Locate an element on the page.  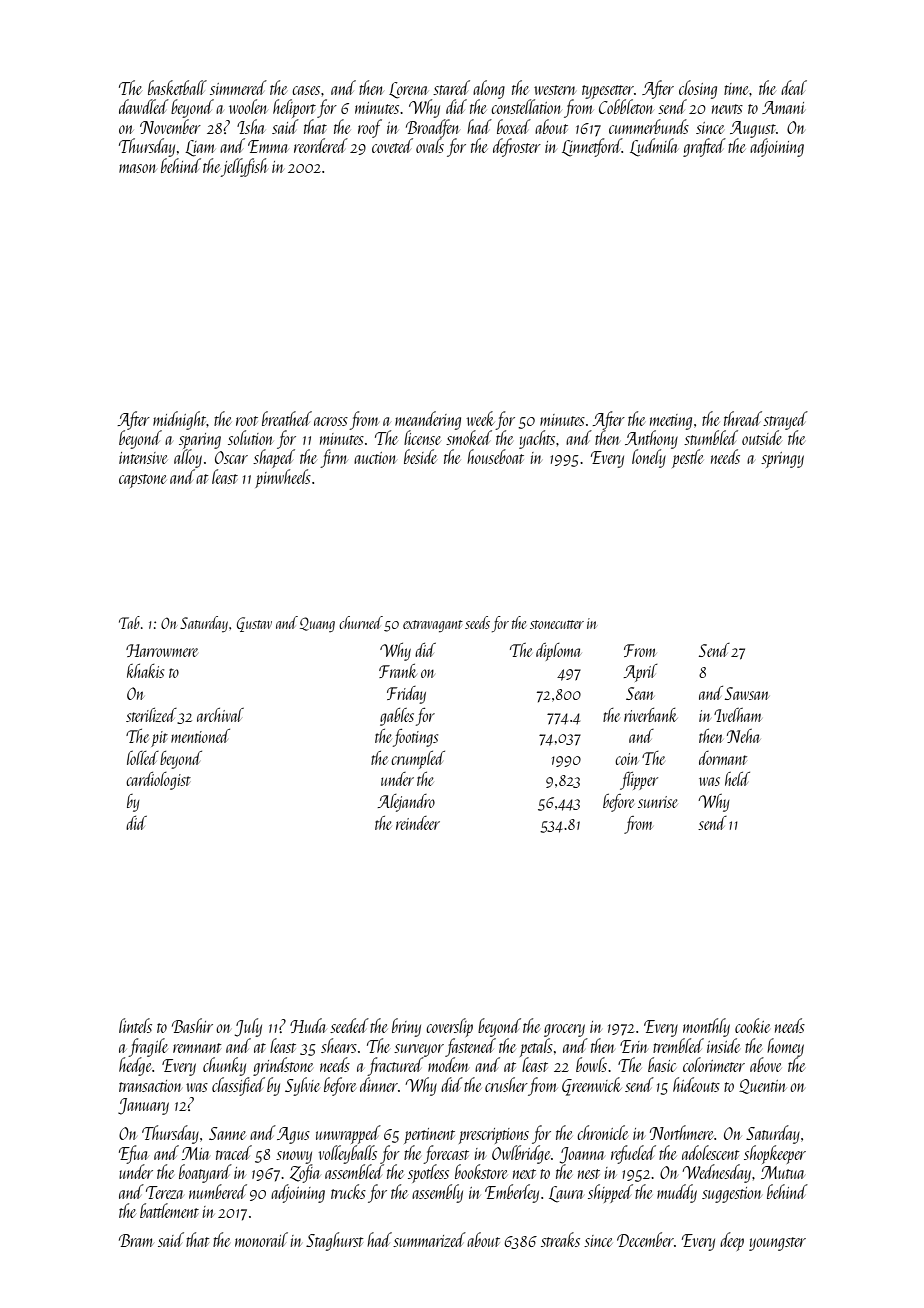
houseboat is located at coordinates (495, 456).
